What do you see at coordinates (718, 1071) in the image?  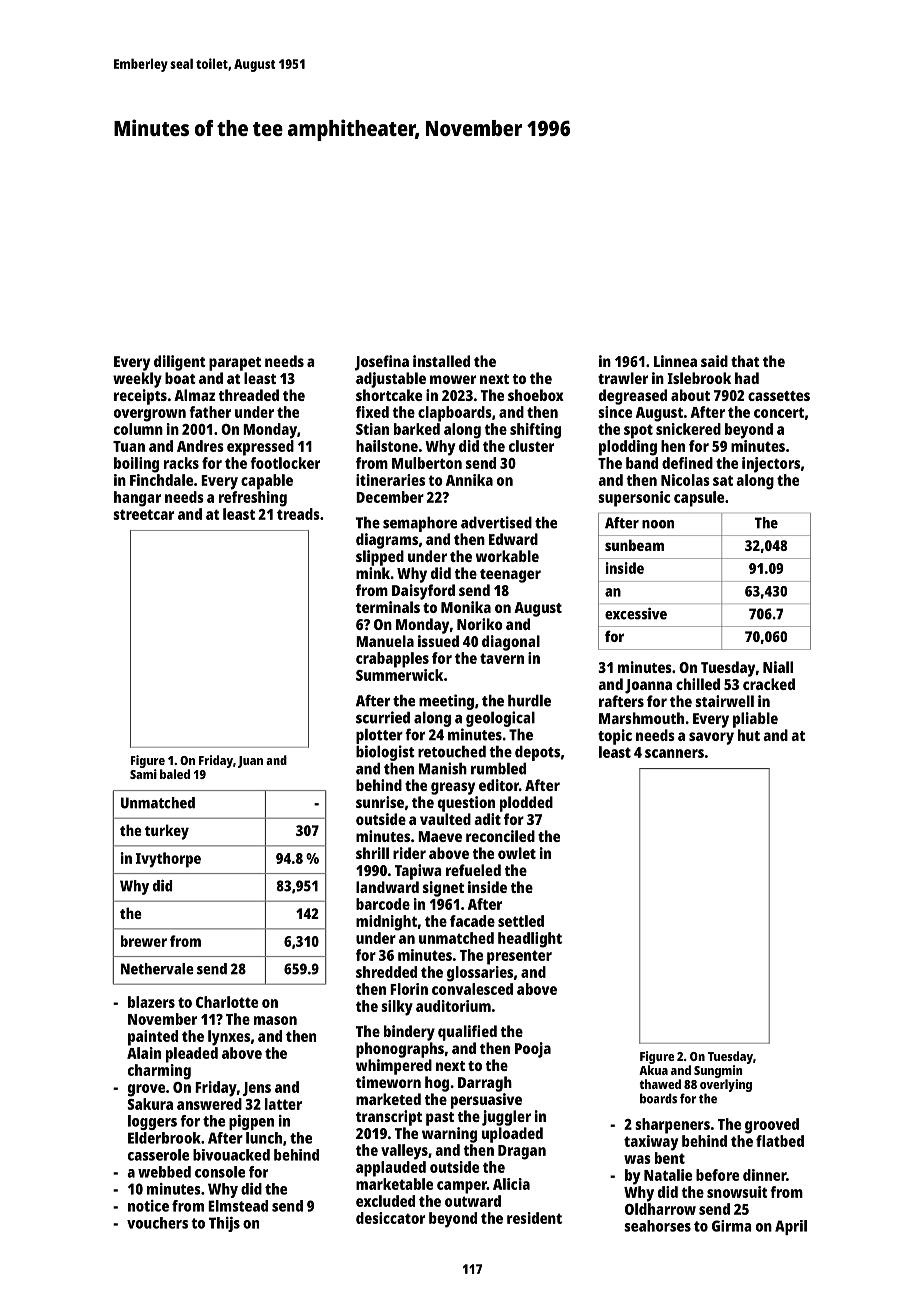 I see `Sungmin` at bounding box center [718, 1071].
